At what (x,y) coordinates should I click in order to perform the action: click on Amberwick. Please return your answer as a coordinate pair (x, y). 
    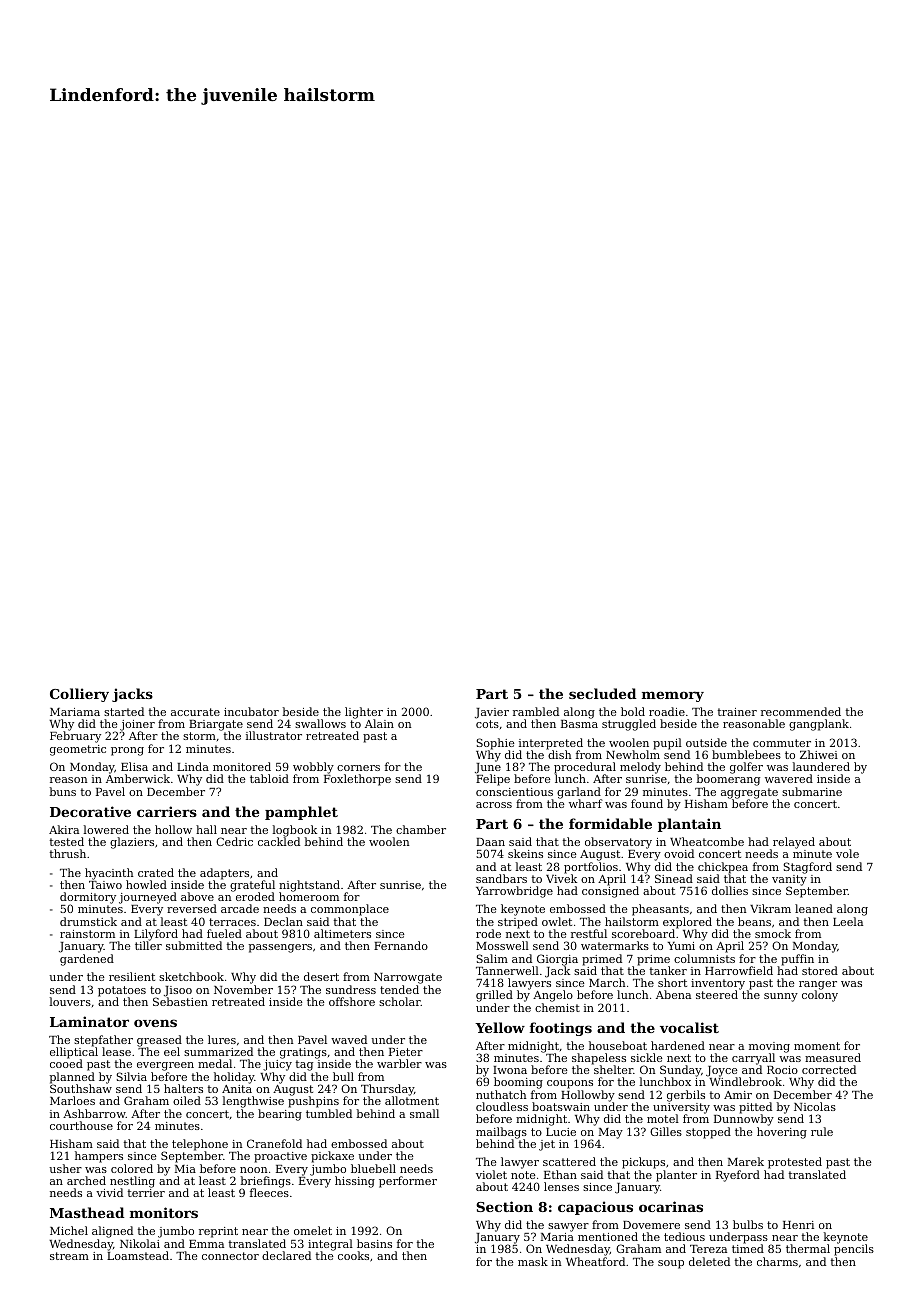
    Looking at the image, I should click on (138, 779).
